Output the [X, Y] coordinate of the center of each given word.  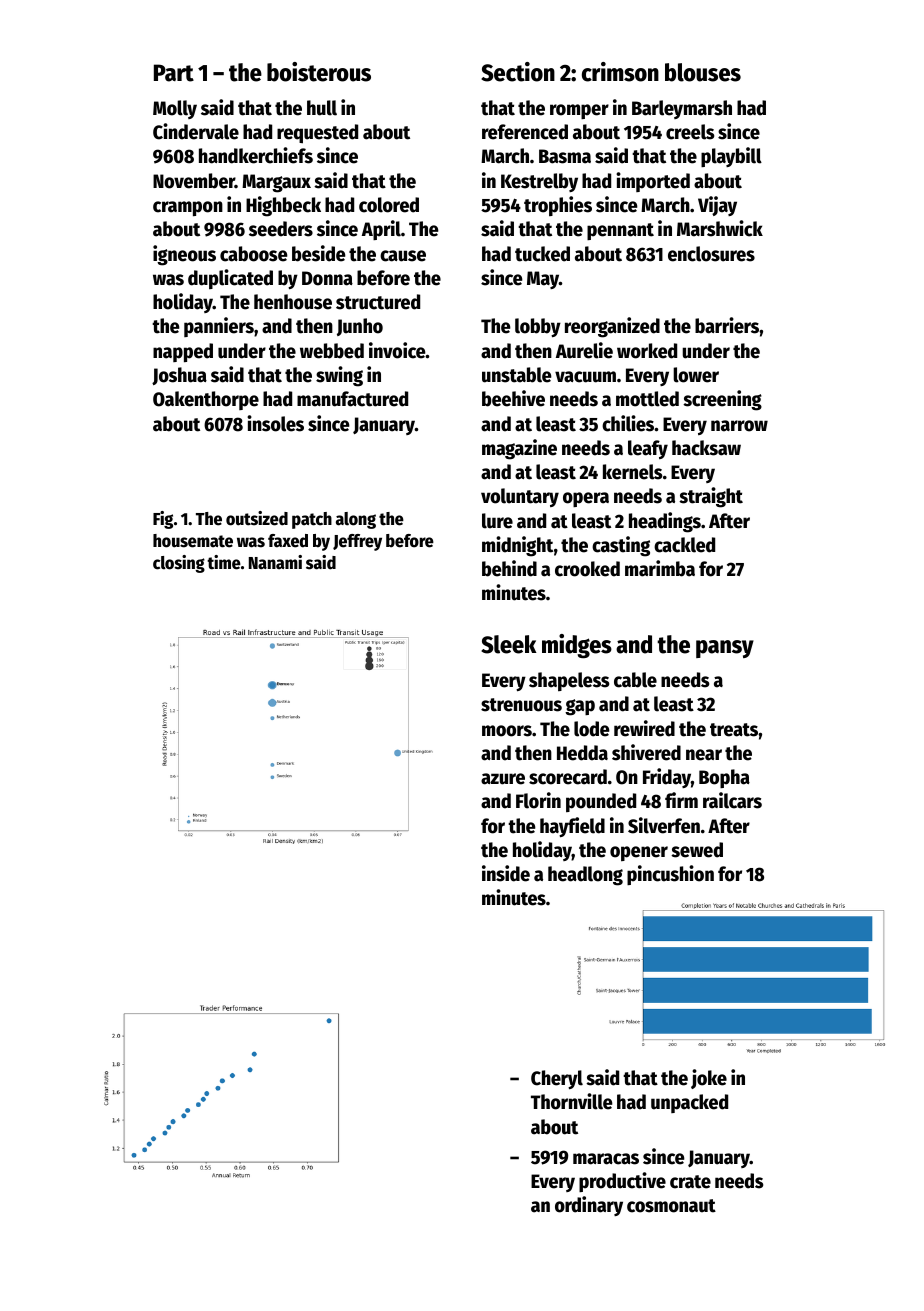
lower [696, 375]
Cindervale [196, 131]
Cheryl [557, 1080]
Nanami [275, 562]
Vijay [717, 206]
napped [183, 352]
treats [734, 730]
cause [403, 256]
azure [503, 779]
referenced [525, 132]
